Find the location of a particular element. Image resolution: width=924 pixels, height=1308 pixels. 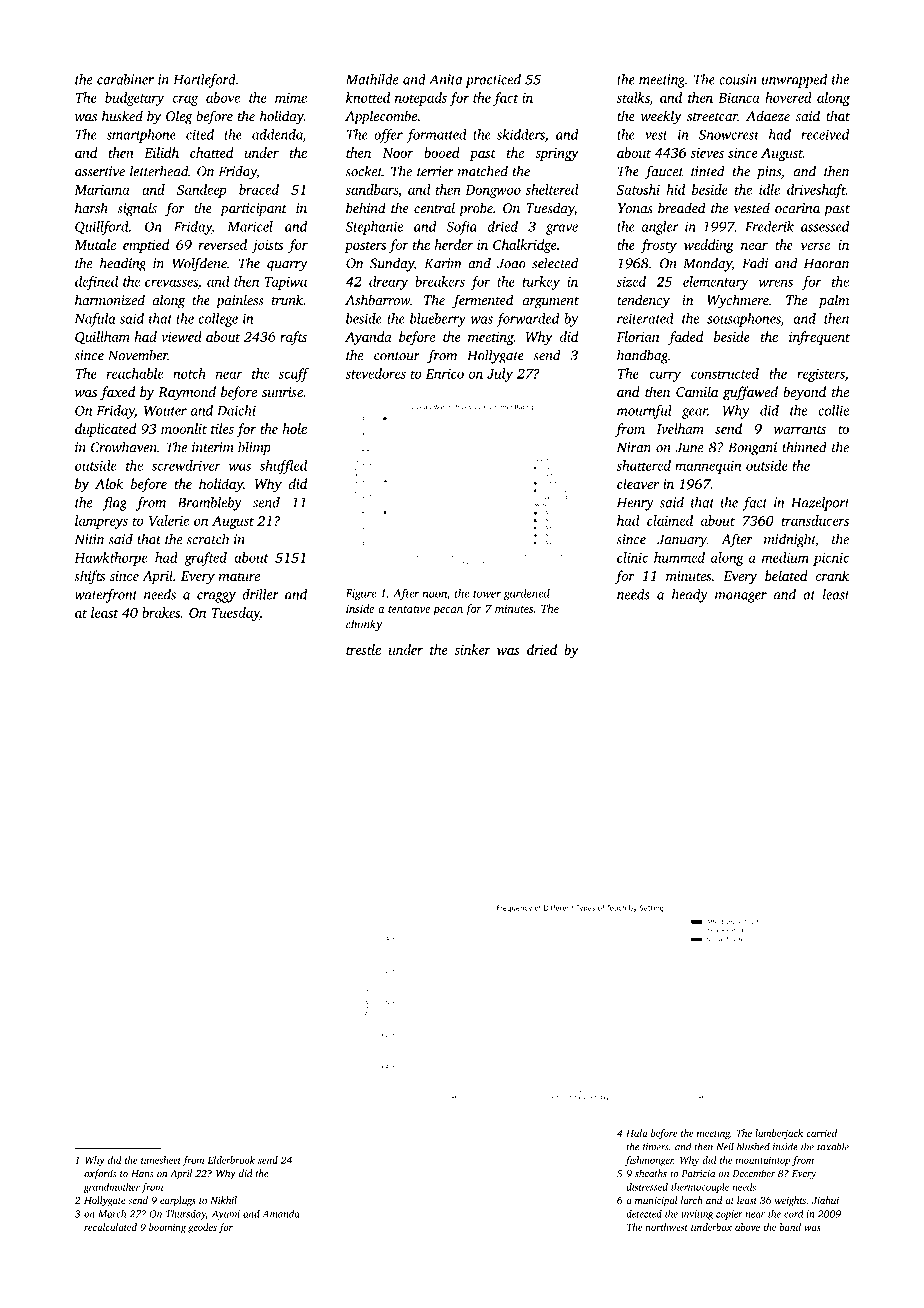

pecan is located at coordinates (448, 611).
